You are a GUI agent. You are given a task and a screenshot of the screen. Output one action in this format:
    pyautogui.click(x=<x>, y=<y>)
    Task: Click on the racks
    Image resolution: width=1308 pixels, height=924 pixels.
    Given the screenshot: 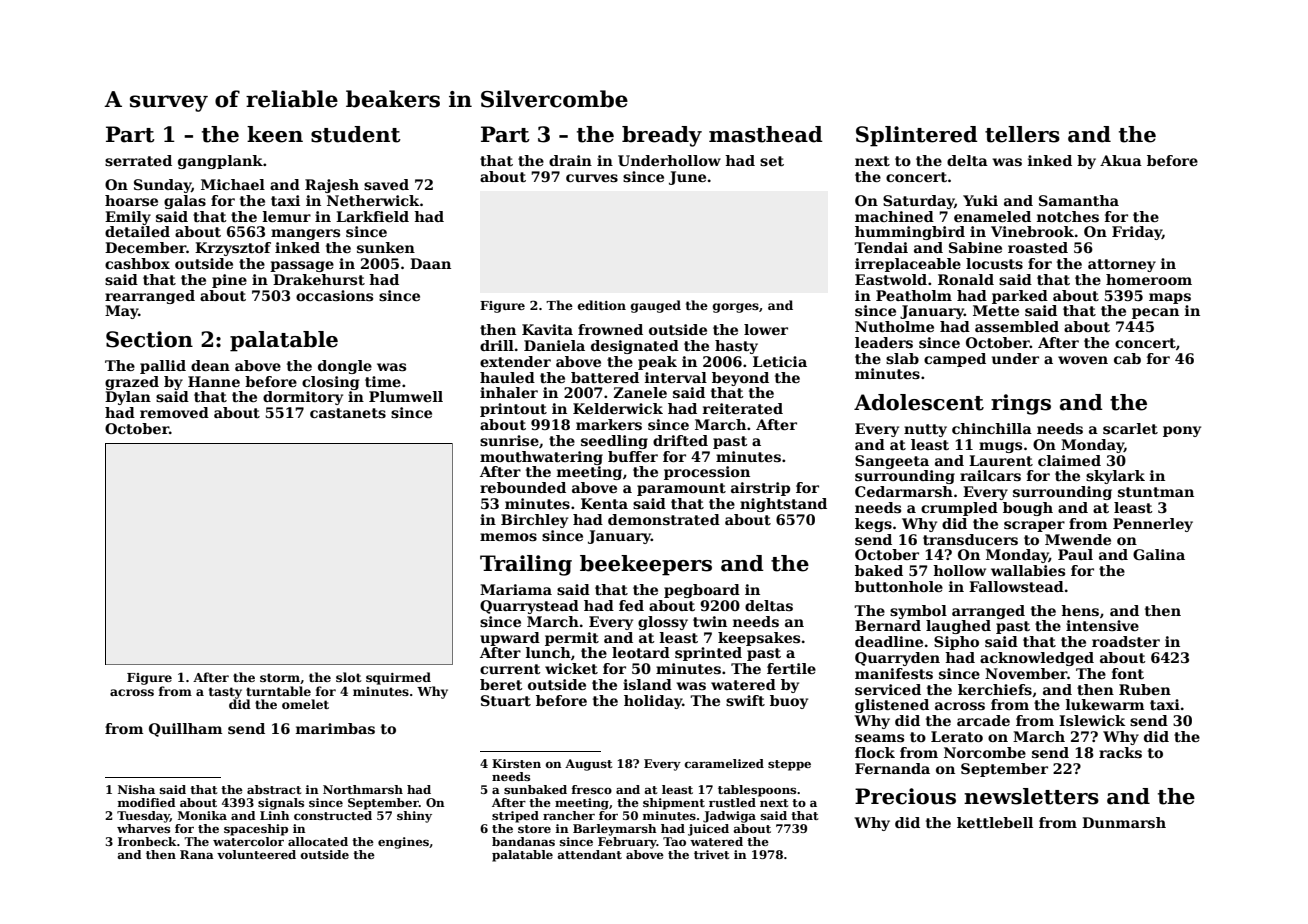 What is the action you would take?
    pyautogui.click(x=1120, y=752)
